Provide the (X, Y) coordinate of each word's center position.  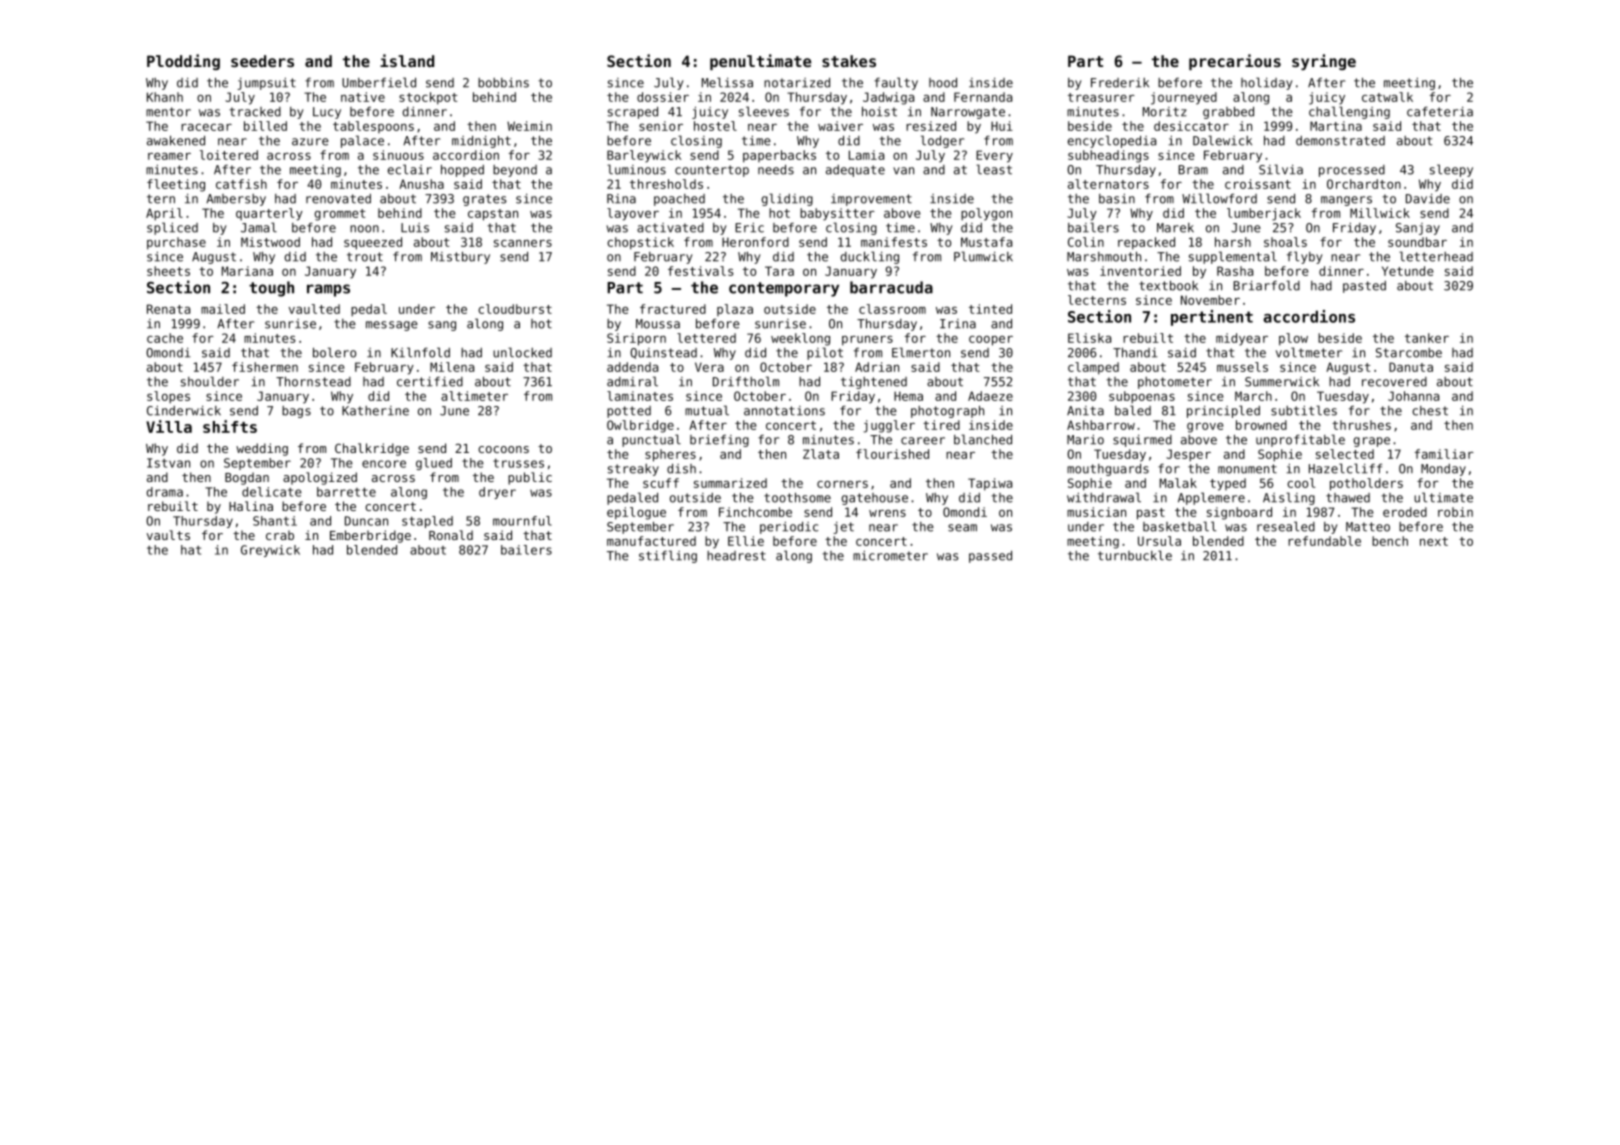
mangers (1346, 201)
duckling (870, 257)
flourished (892, 454)
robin (1455, 512)
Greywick (270, 551)
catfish (241, 184)
